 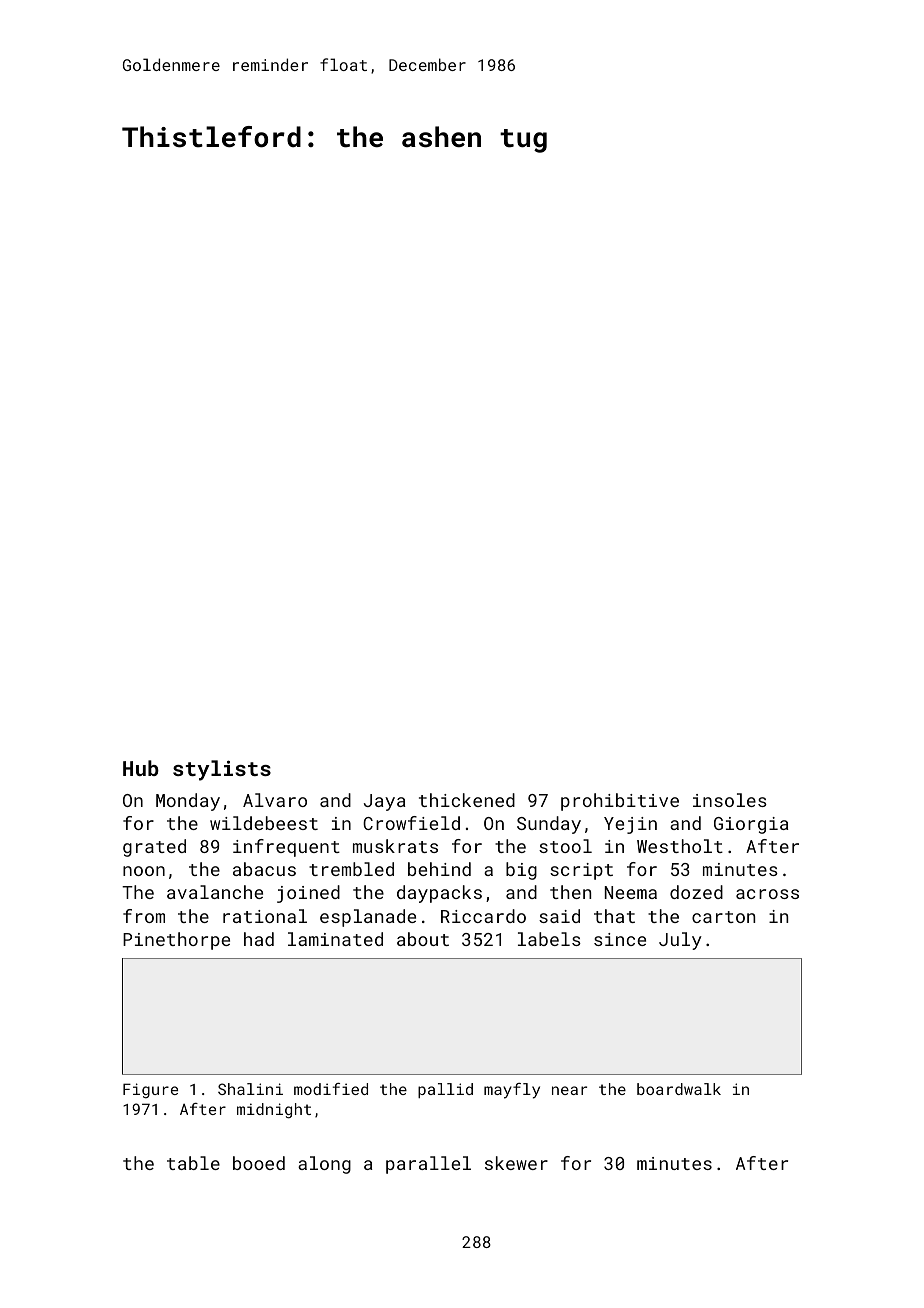 I want to click on about, so click(x=423, y=939).
